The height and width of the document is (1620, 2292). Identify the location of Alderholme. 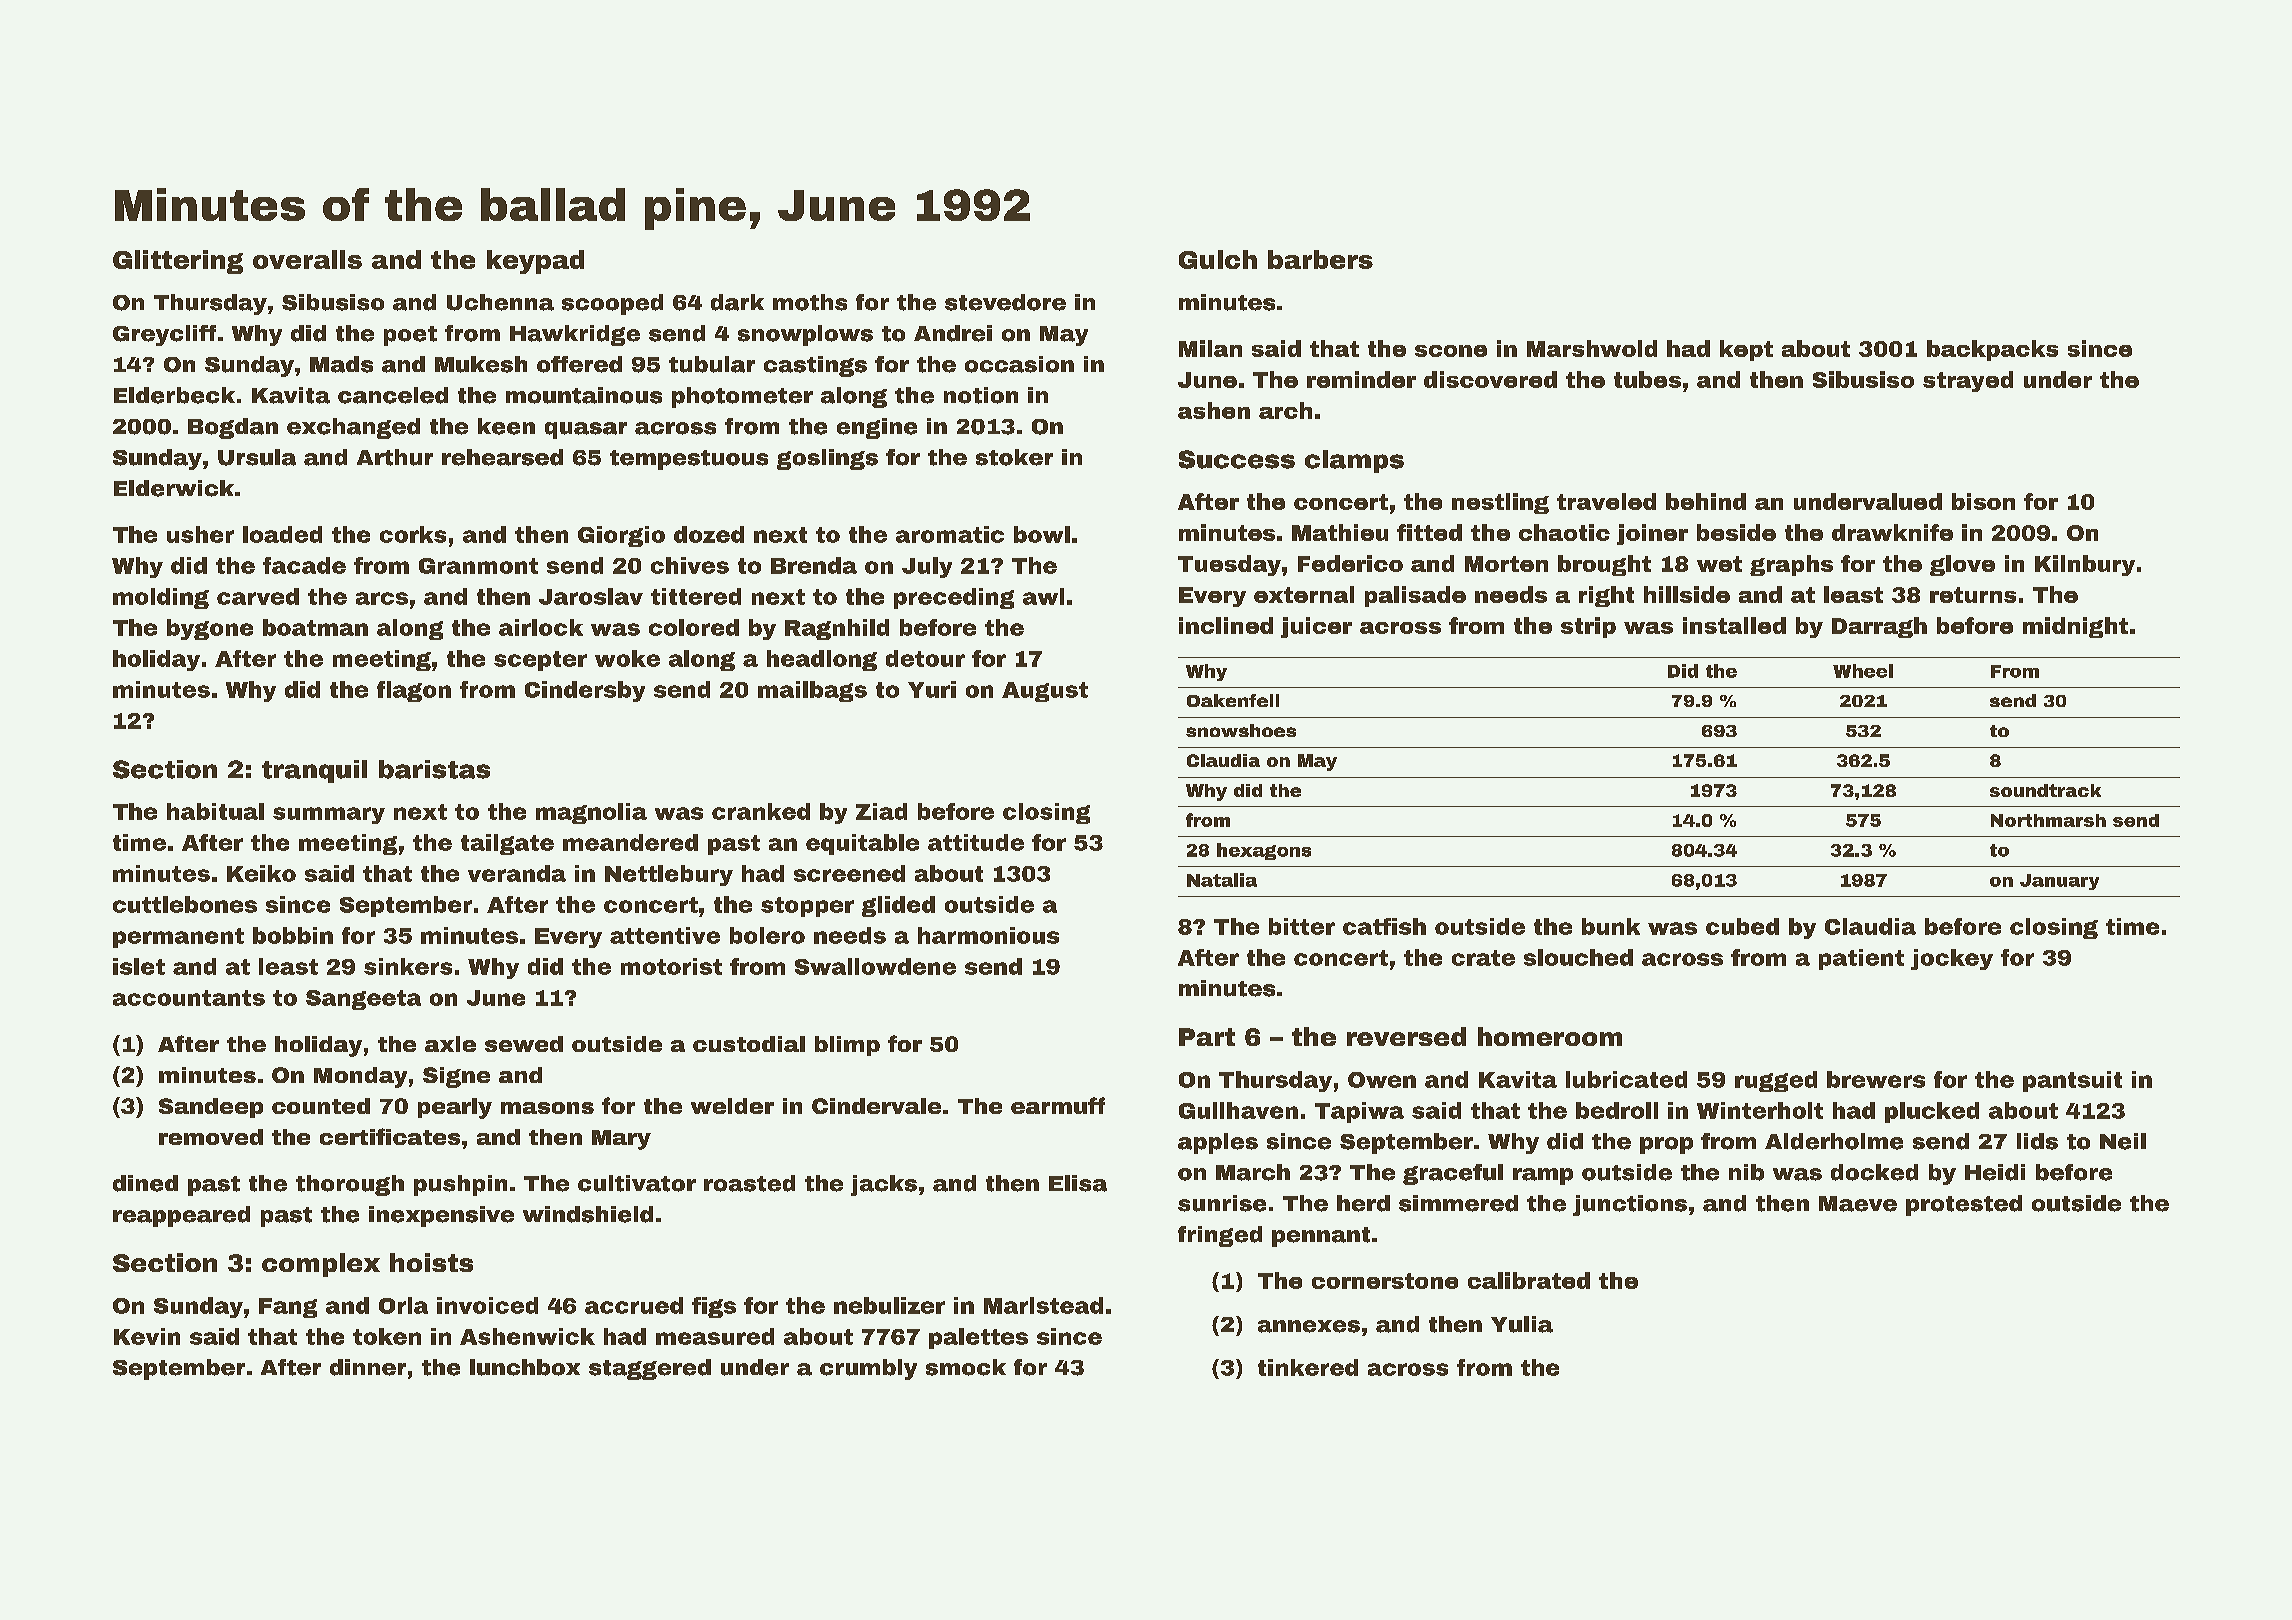
(1834, 1141).
